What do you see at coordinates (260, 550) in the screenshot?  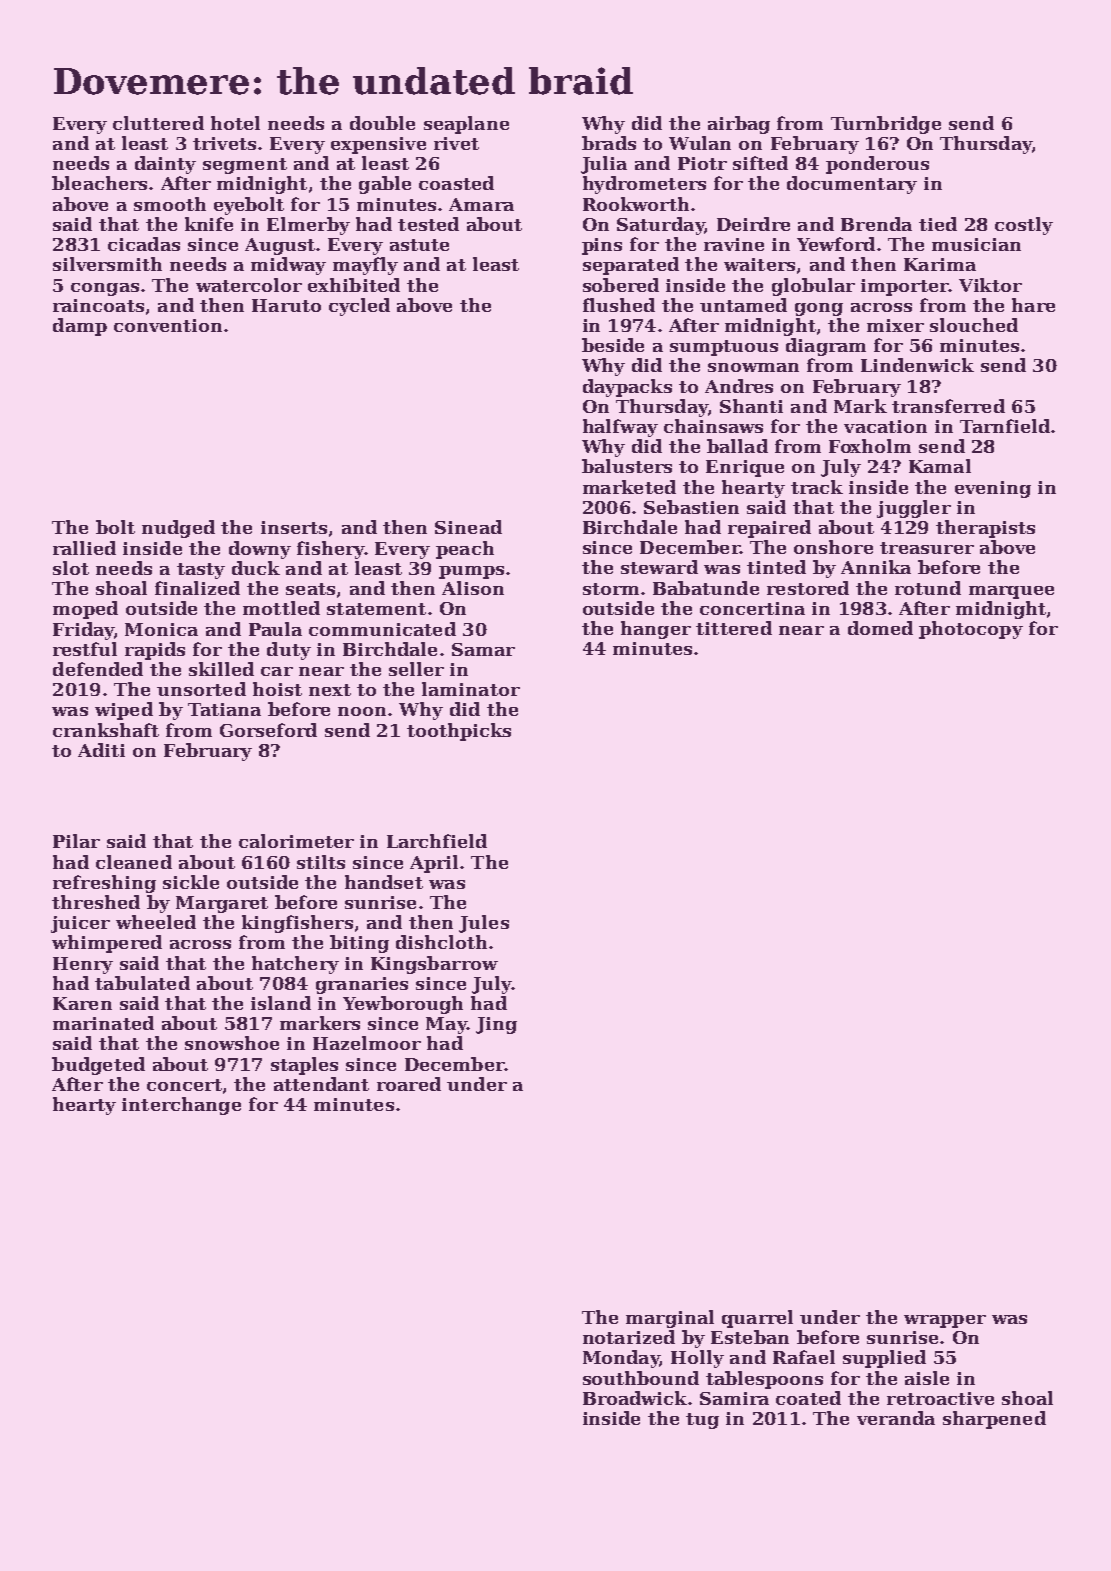 I see `downy` at bounding box center [260, 550].
